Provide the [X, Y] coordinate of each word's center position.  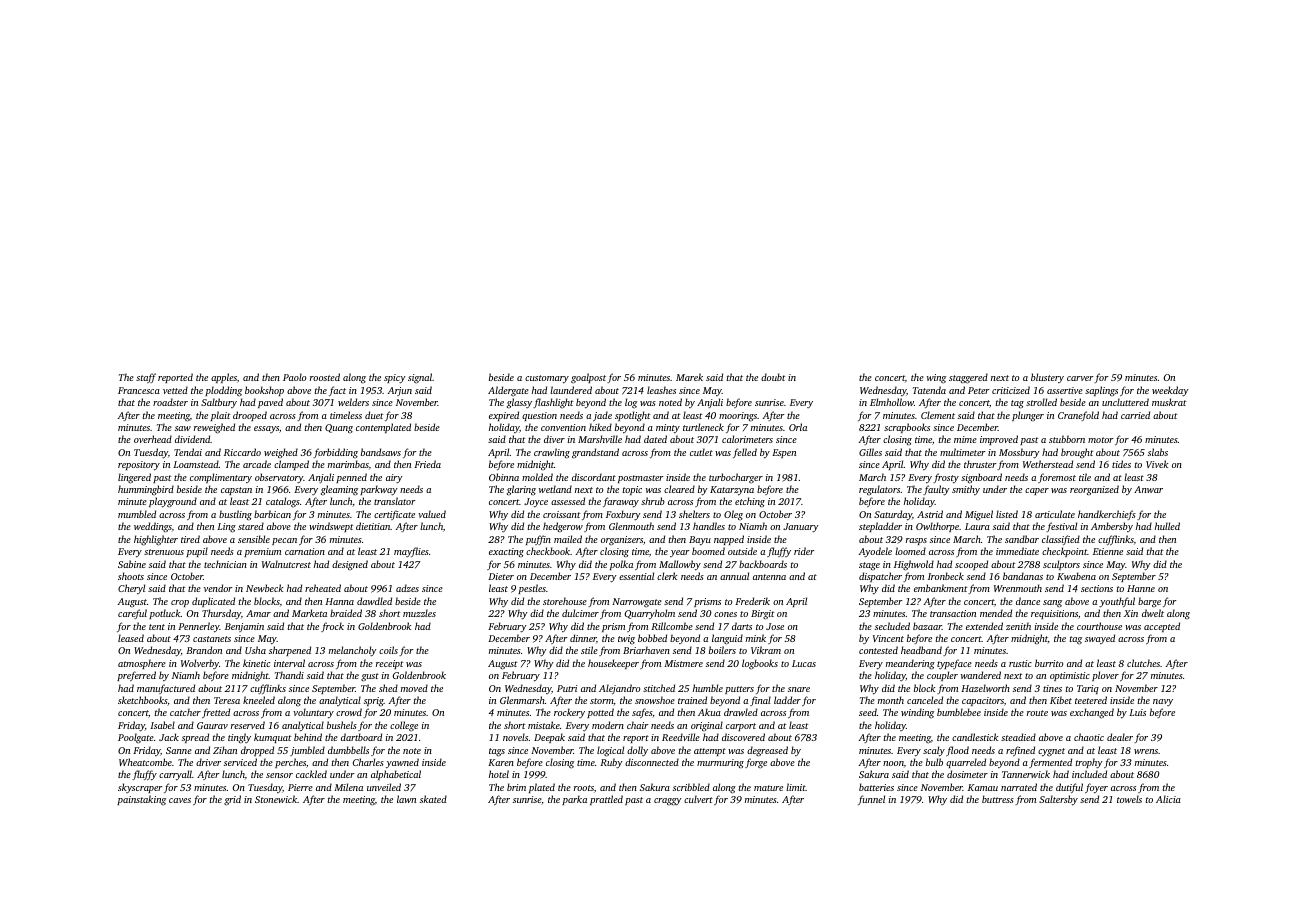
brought [1077, 453]
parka [574, 800]
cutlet [701, 452]
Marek [689, 377]
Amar [258, 613]
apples [224, 378]
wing [936, 379]
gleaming [339, 490]
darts [742, 626]
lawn [406, 799]
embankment [940, 588]
